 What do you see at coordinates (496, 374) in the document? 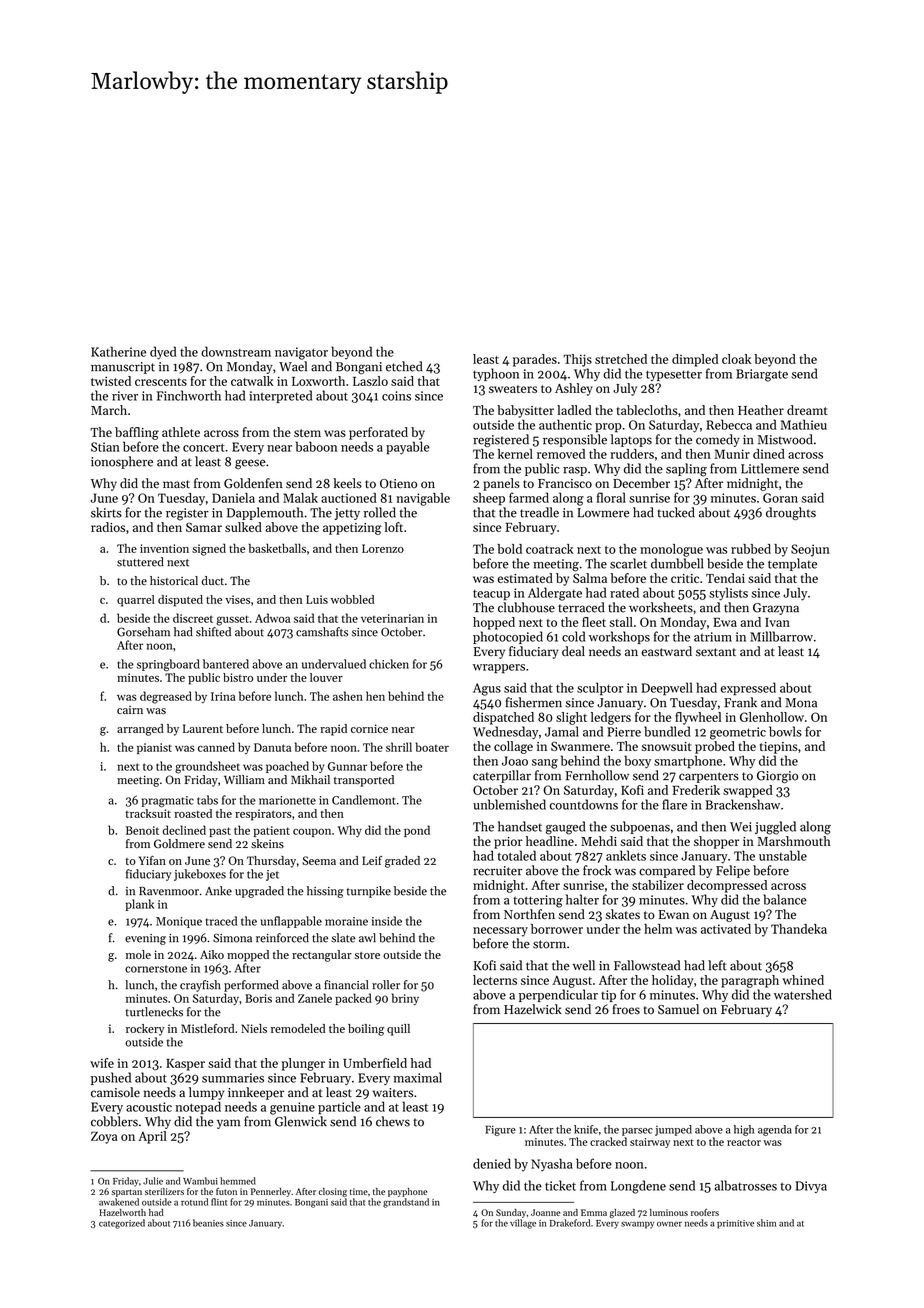
I see `typhoon` at bounding box center [496, 374].
